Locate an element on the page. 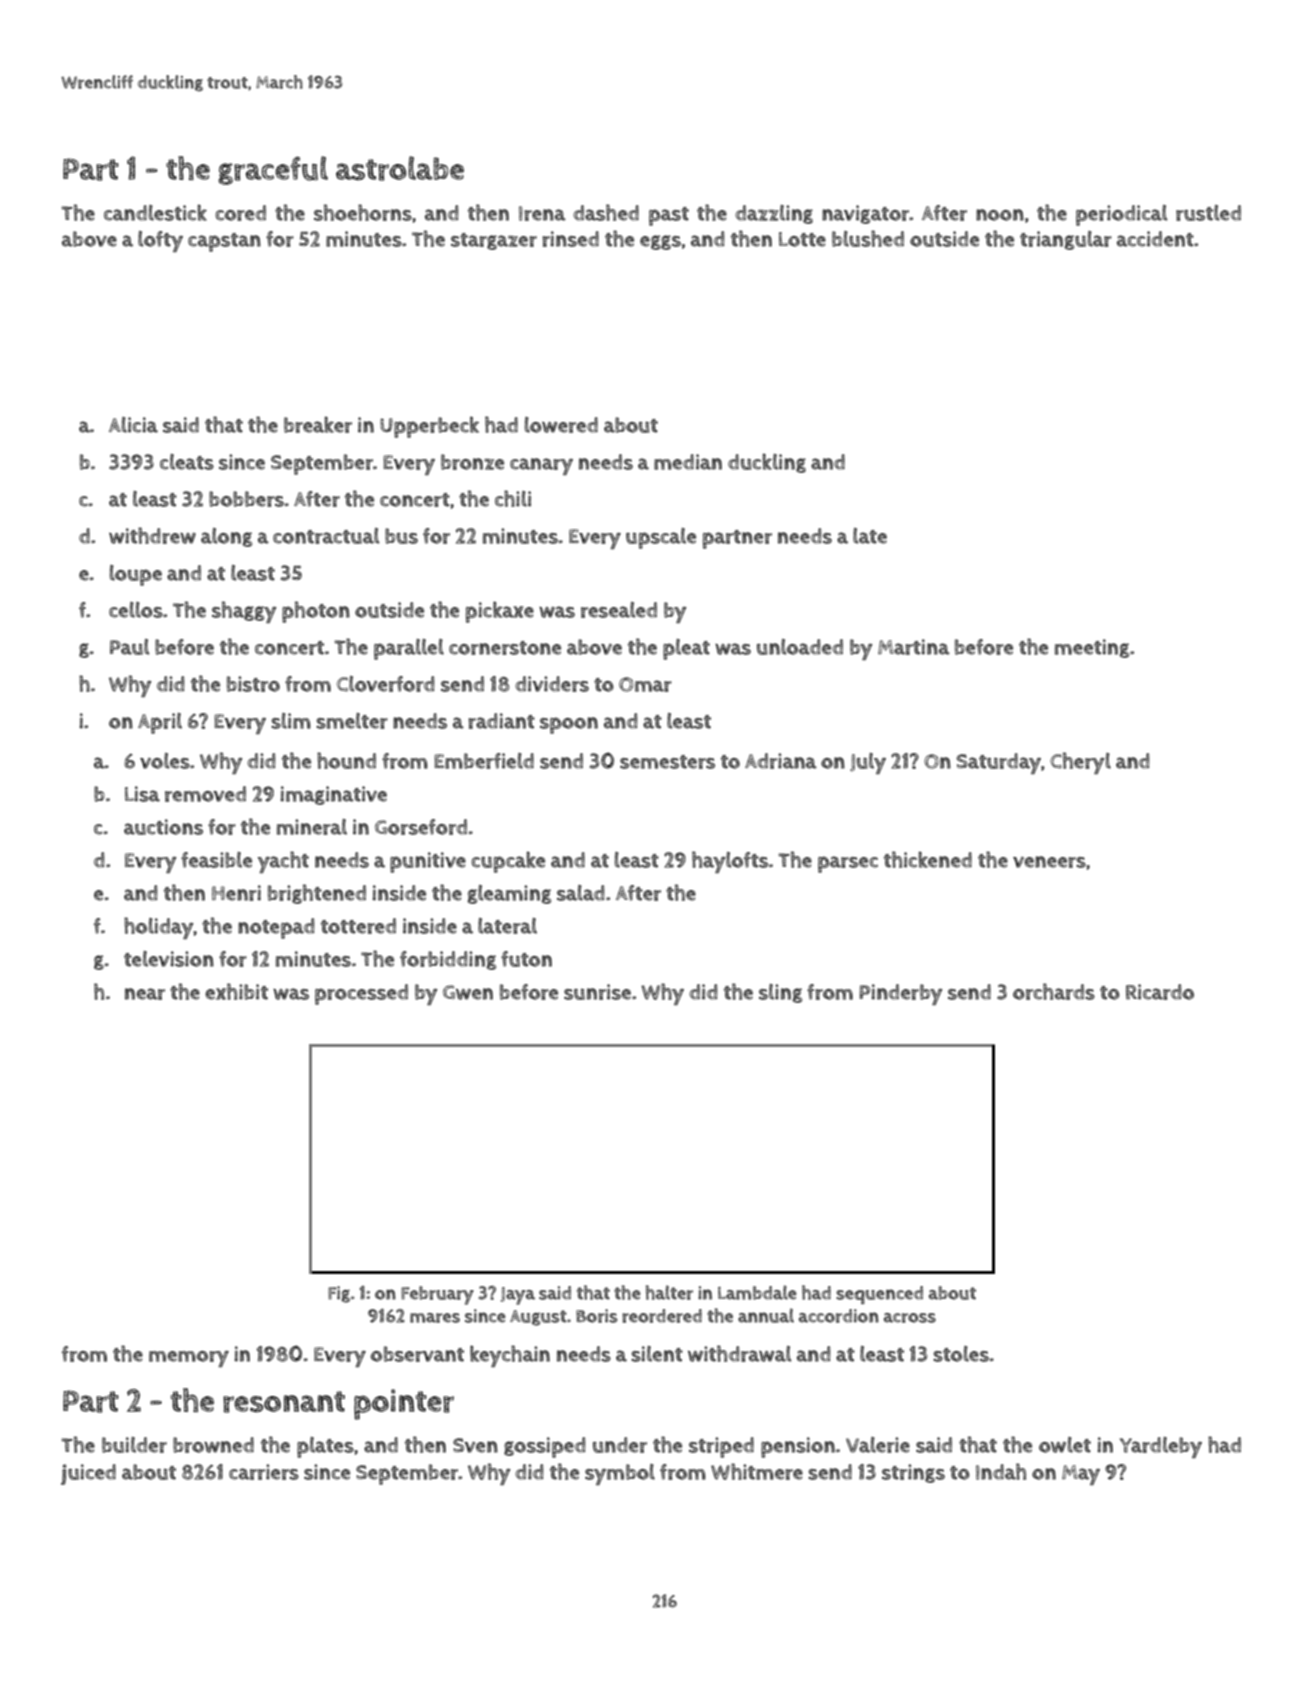 This image has width=1304, height=1688. stargazer is located at coordinates (494, 241).
